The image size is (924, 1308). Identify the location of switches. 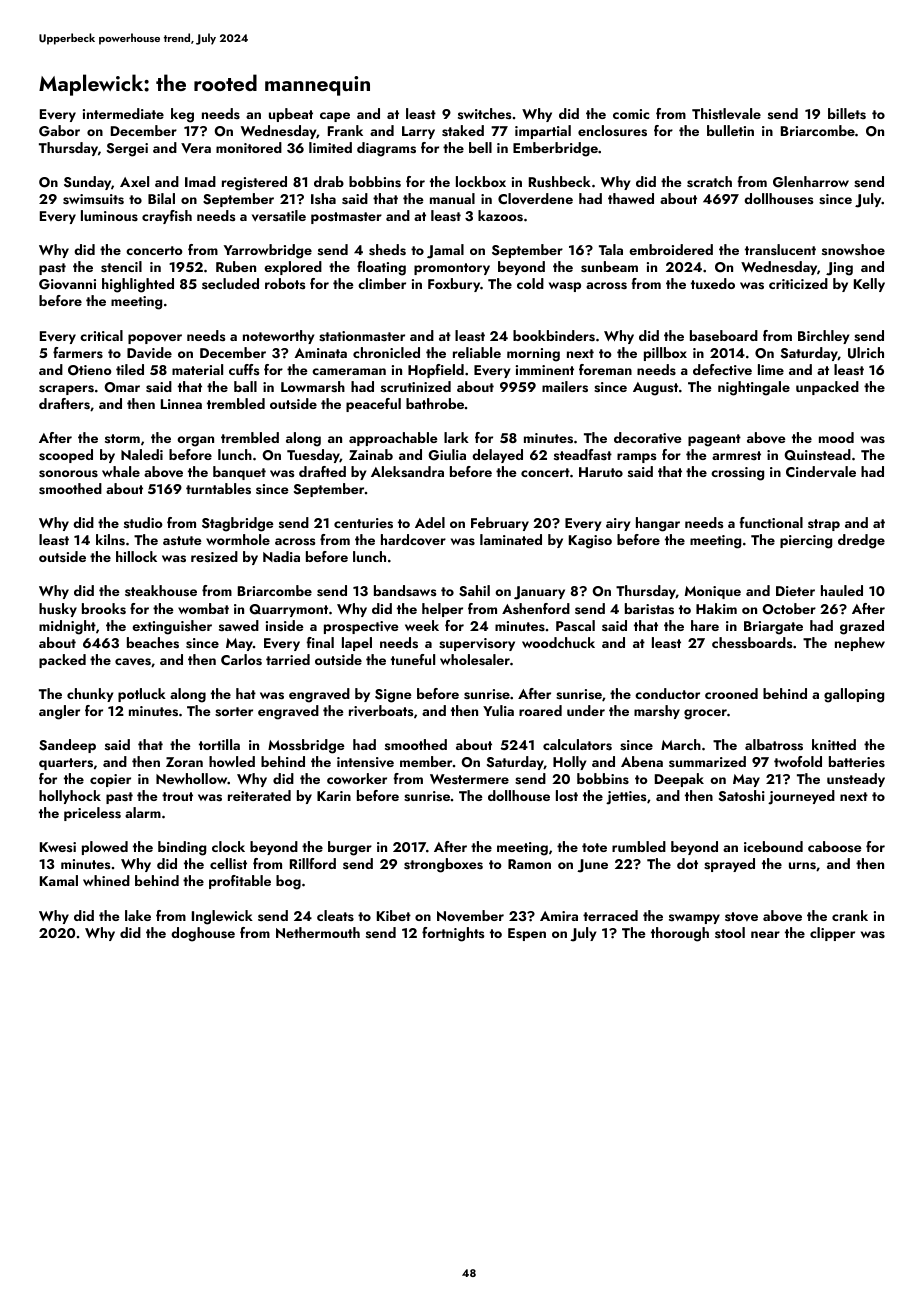
(484, 113).
